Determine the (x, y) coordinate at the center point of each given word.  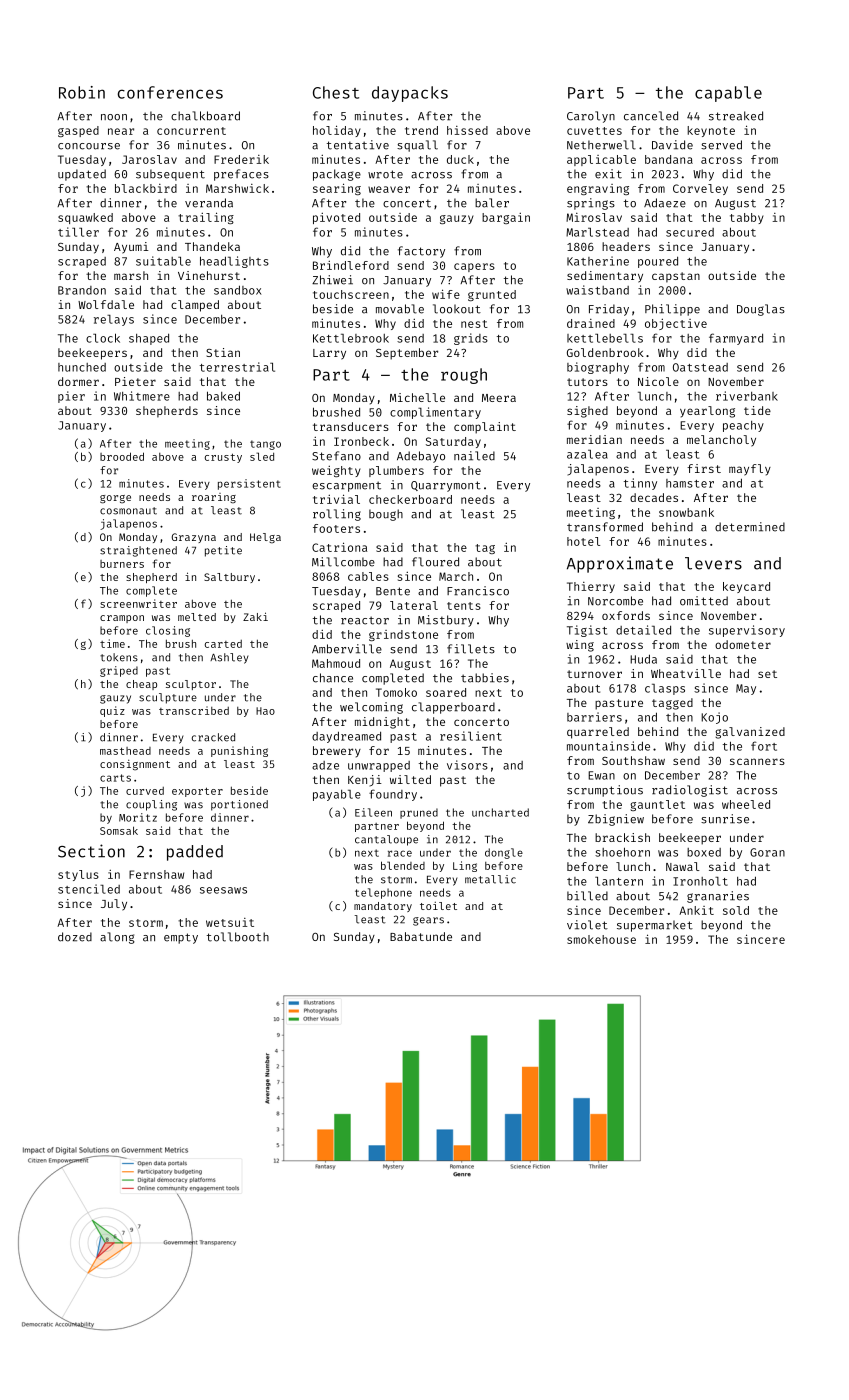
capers (474, 267)
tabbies (485, 678)
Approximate (620, 564)
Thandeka (212, 246)
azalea (587, 454)
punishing (239, 751)
